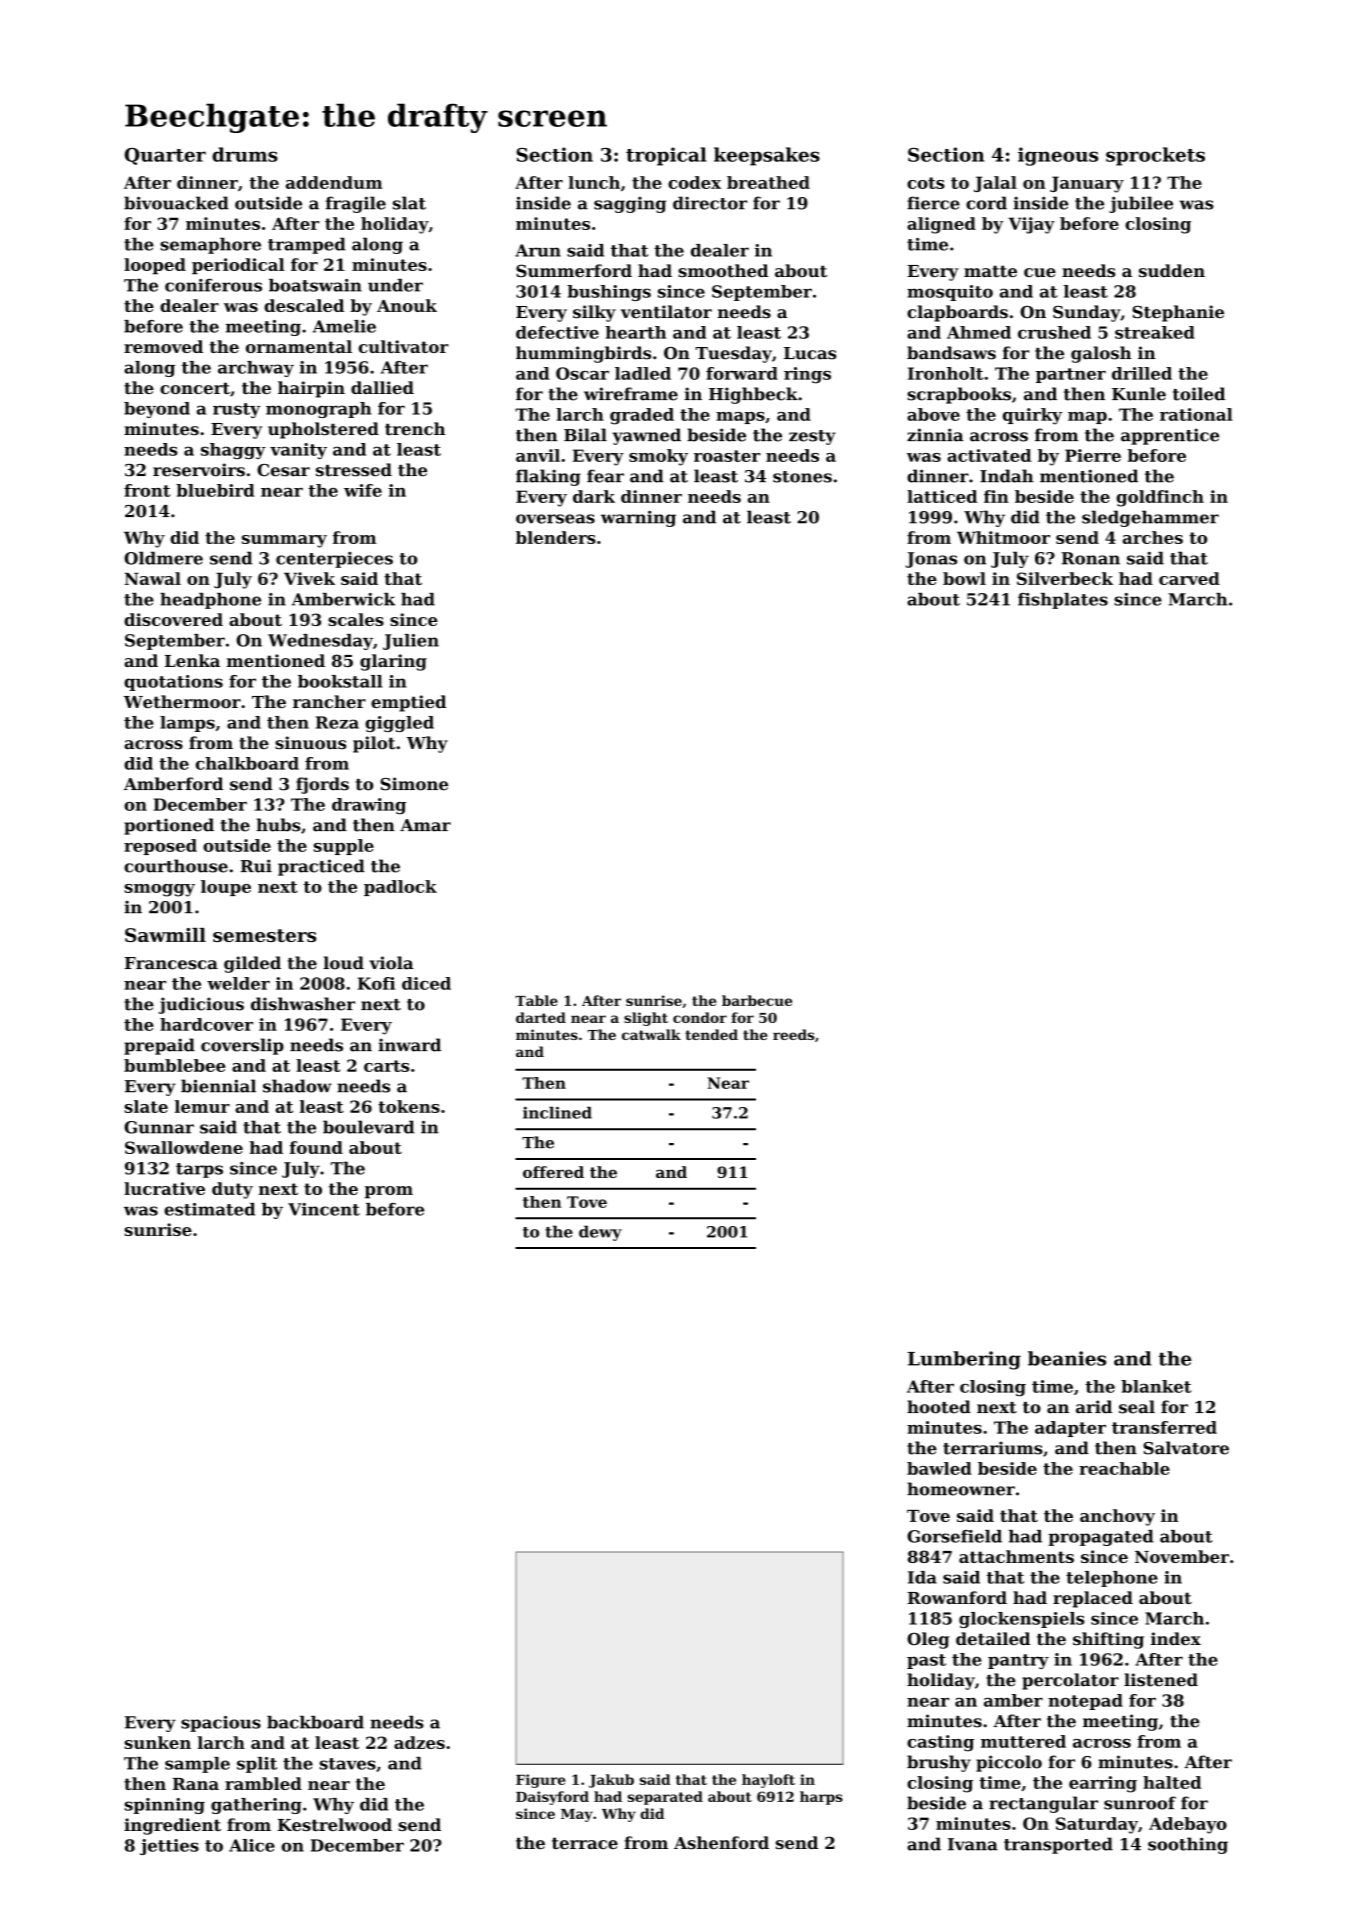 The width and height of the screenshot is (1359, 1922). Describe the element at coordinates (541, 1781) in the screenshot. I see `Figure` at that location.
